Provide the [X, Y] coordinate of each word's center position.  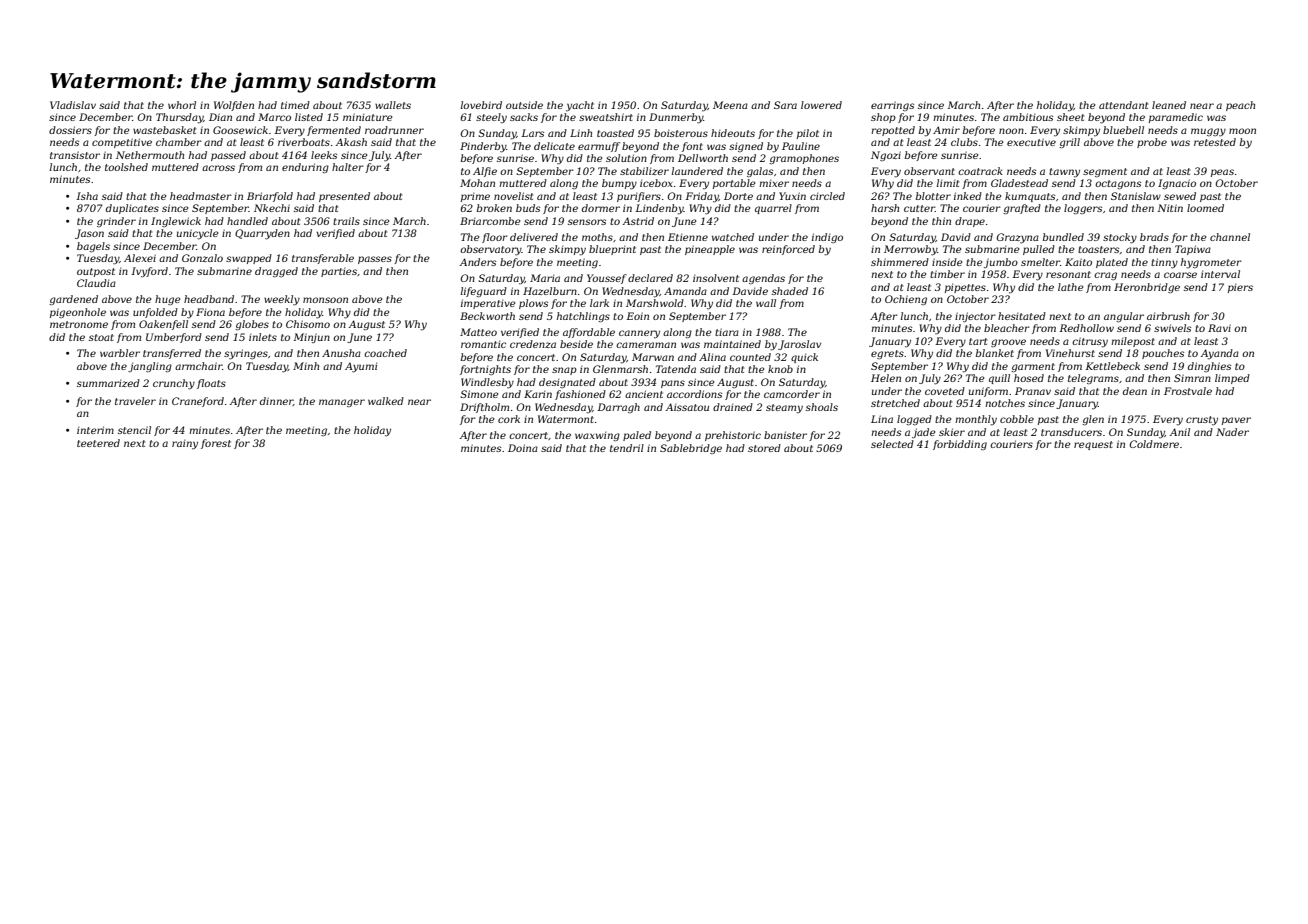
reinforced [788, 250]
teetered [98, 443]
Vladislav [73, 105]
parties [339, 272]
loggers [1083, 209]
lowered [821, 105]
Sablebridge [691, 449]
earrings [892, 106]
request [1093, 445]
